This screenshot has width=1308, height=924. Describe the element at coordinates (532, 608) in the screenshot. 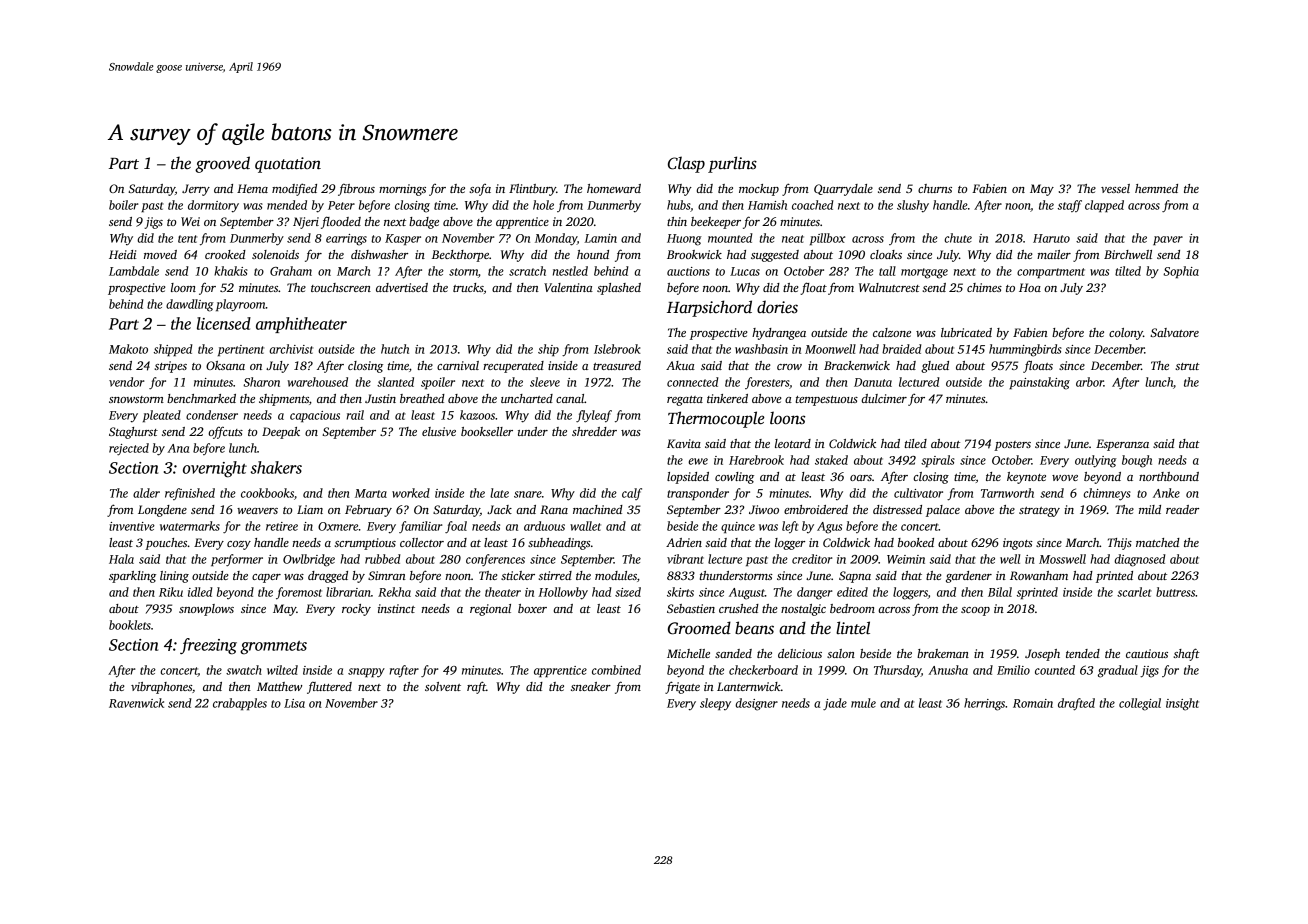

I see `boxer` at that location.
